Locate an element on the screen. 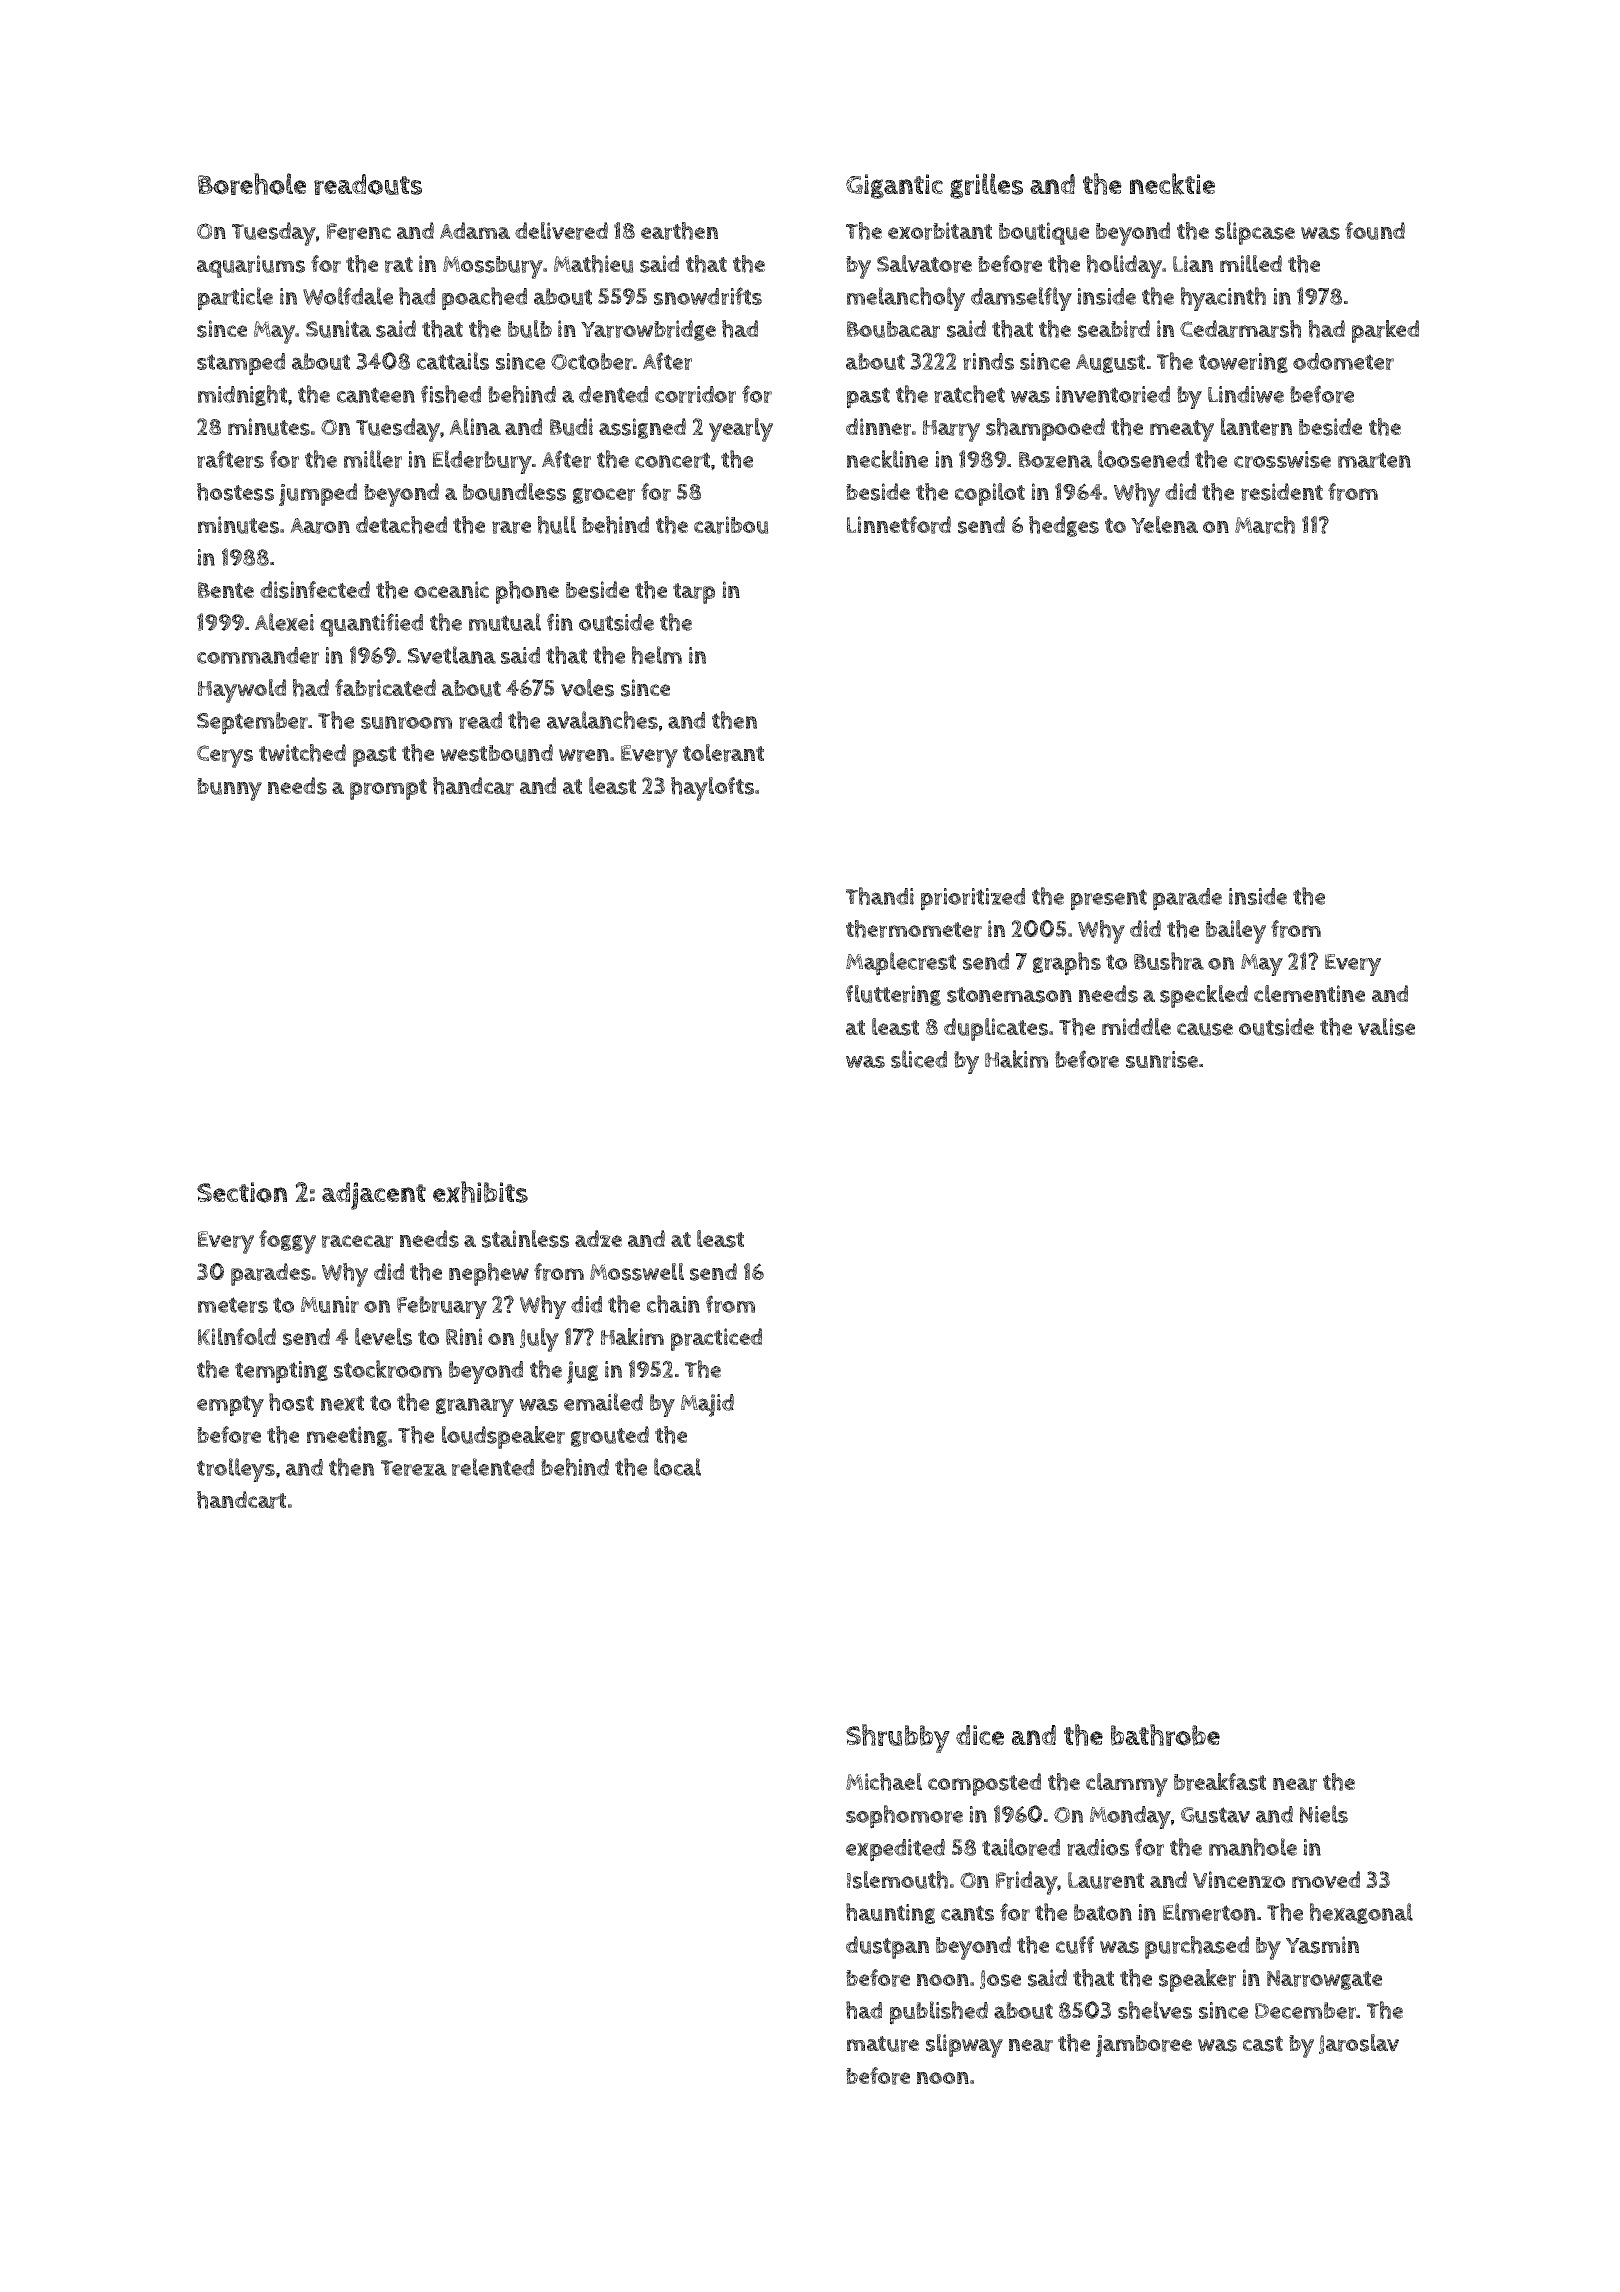 The width and height of the screenshot is (1620, 2292). trolleys is located at coordinates (236, 1470).
